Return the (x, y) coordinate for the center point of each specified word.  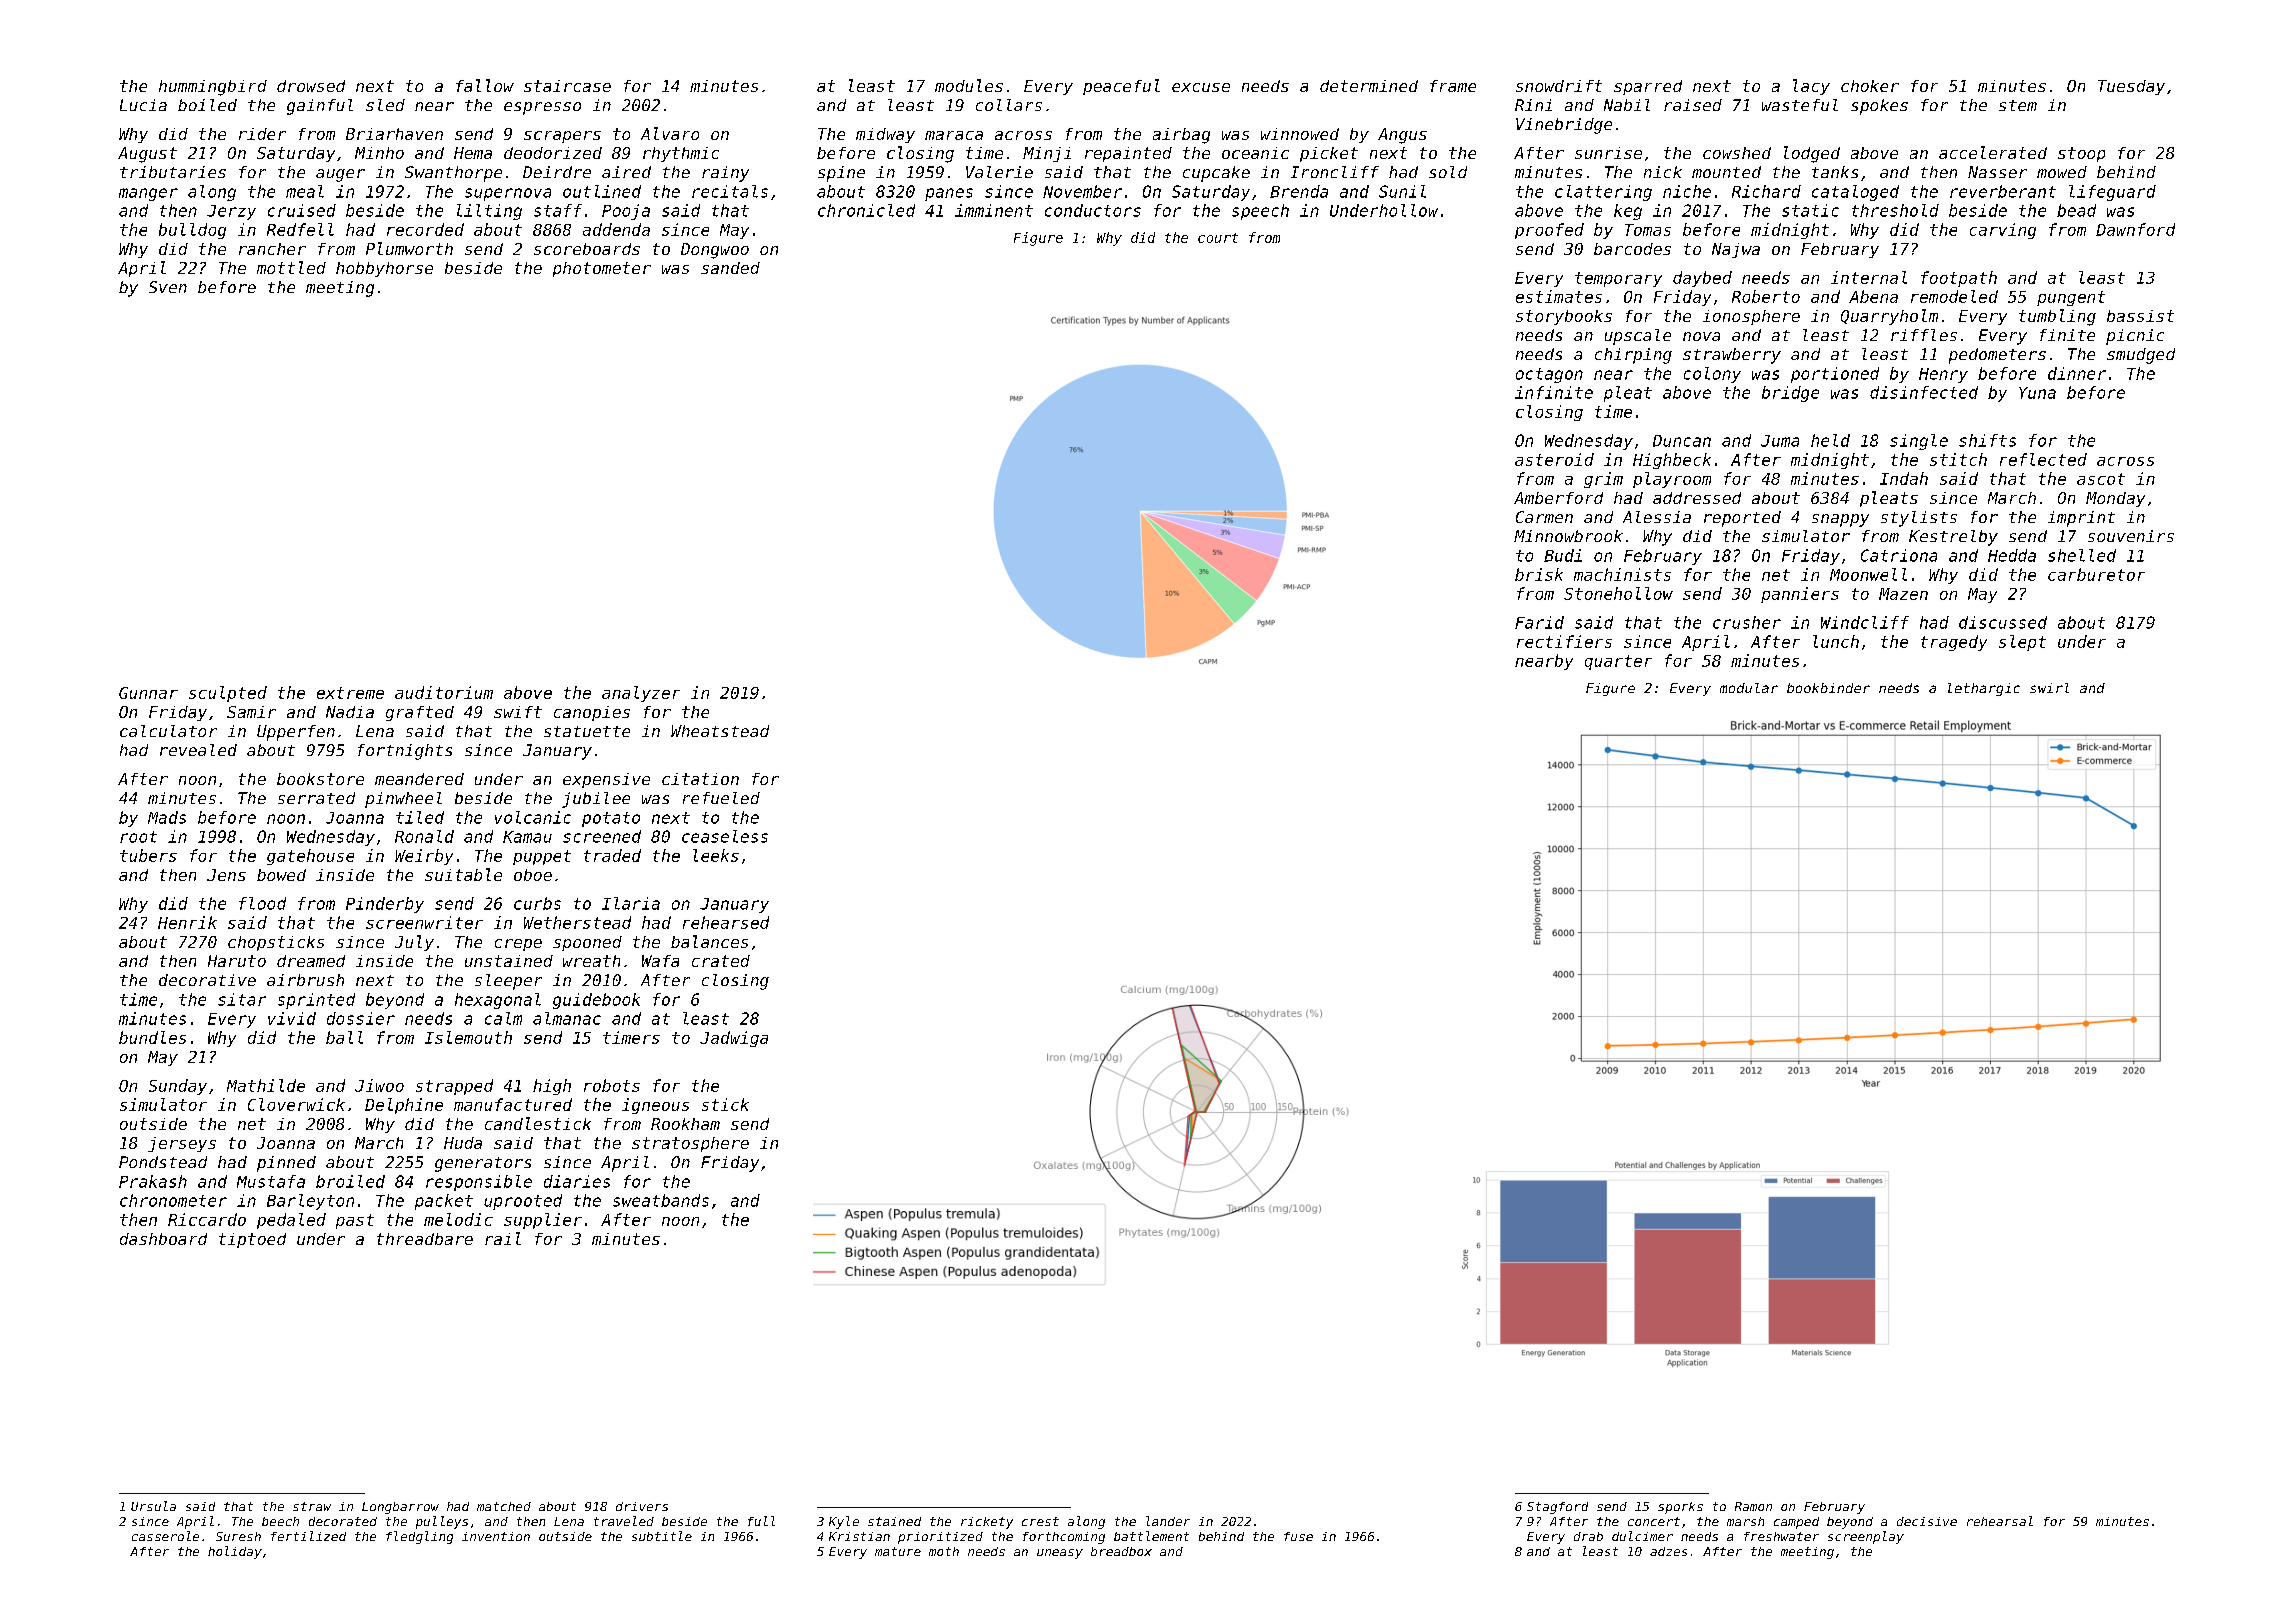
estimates (1559, 296)
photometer (602, 269)
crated (721, 961)
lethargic (1984, 689)
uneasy (1060, 1554)
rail (503, 1238)
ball (344, 1037)
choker (1870, 86)
